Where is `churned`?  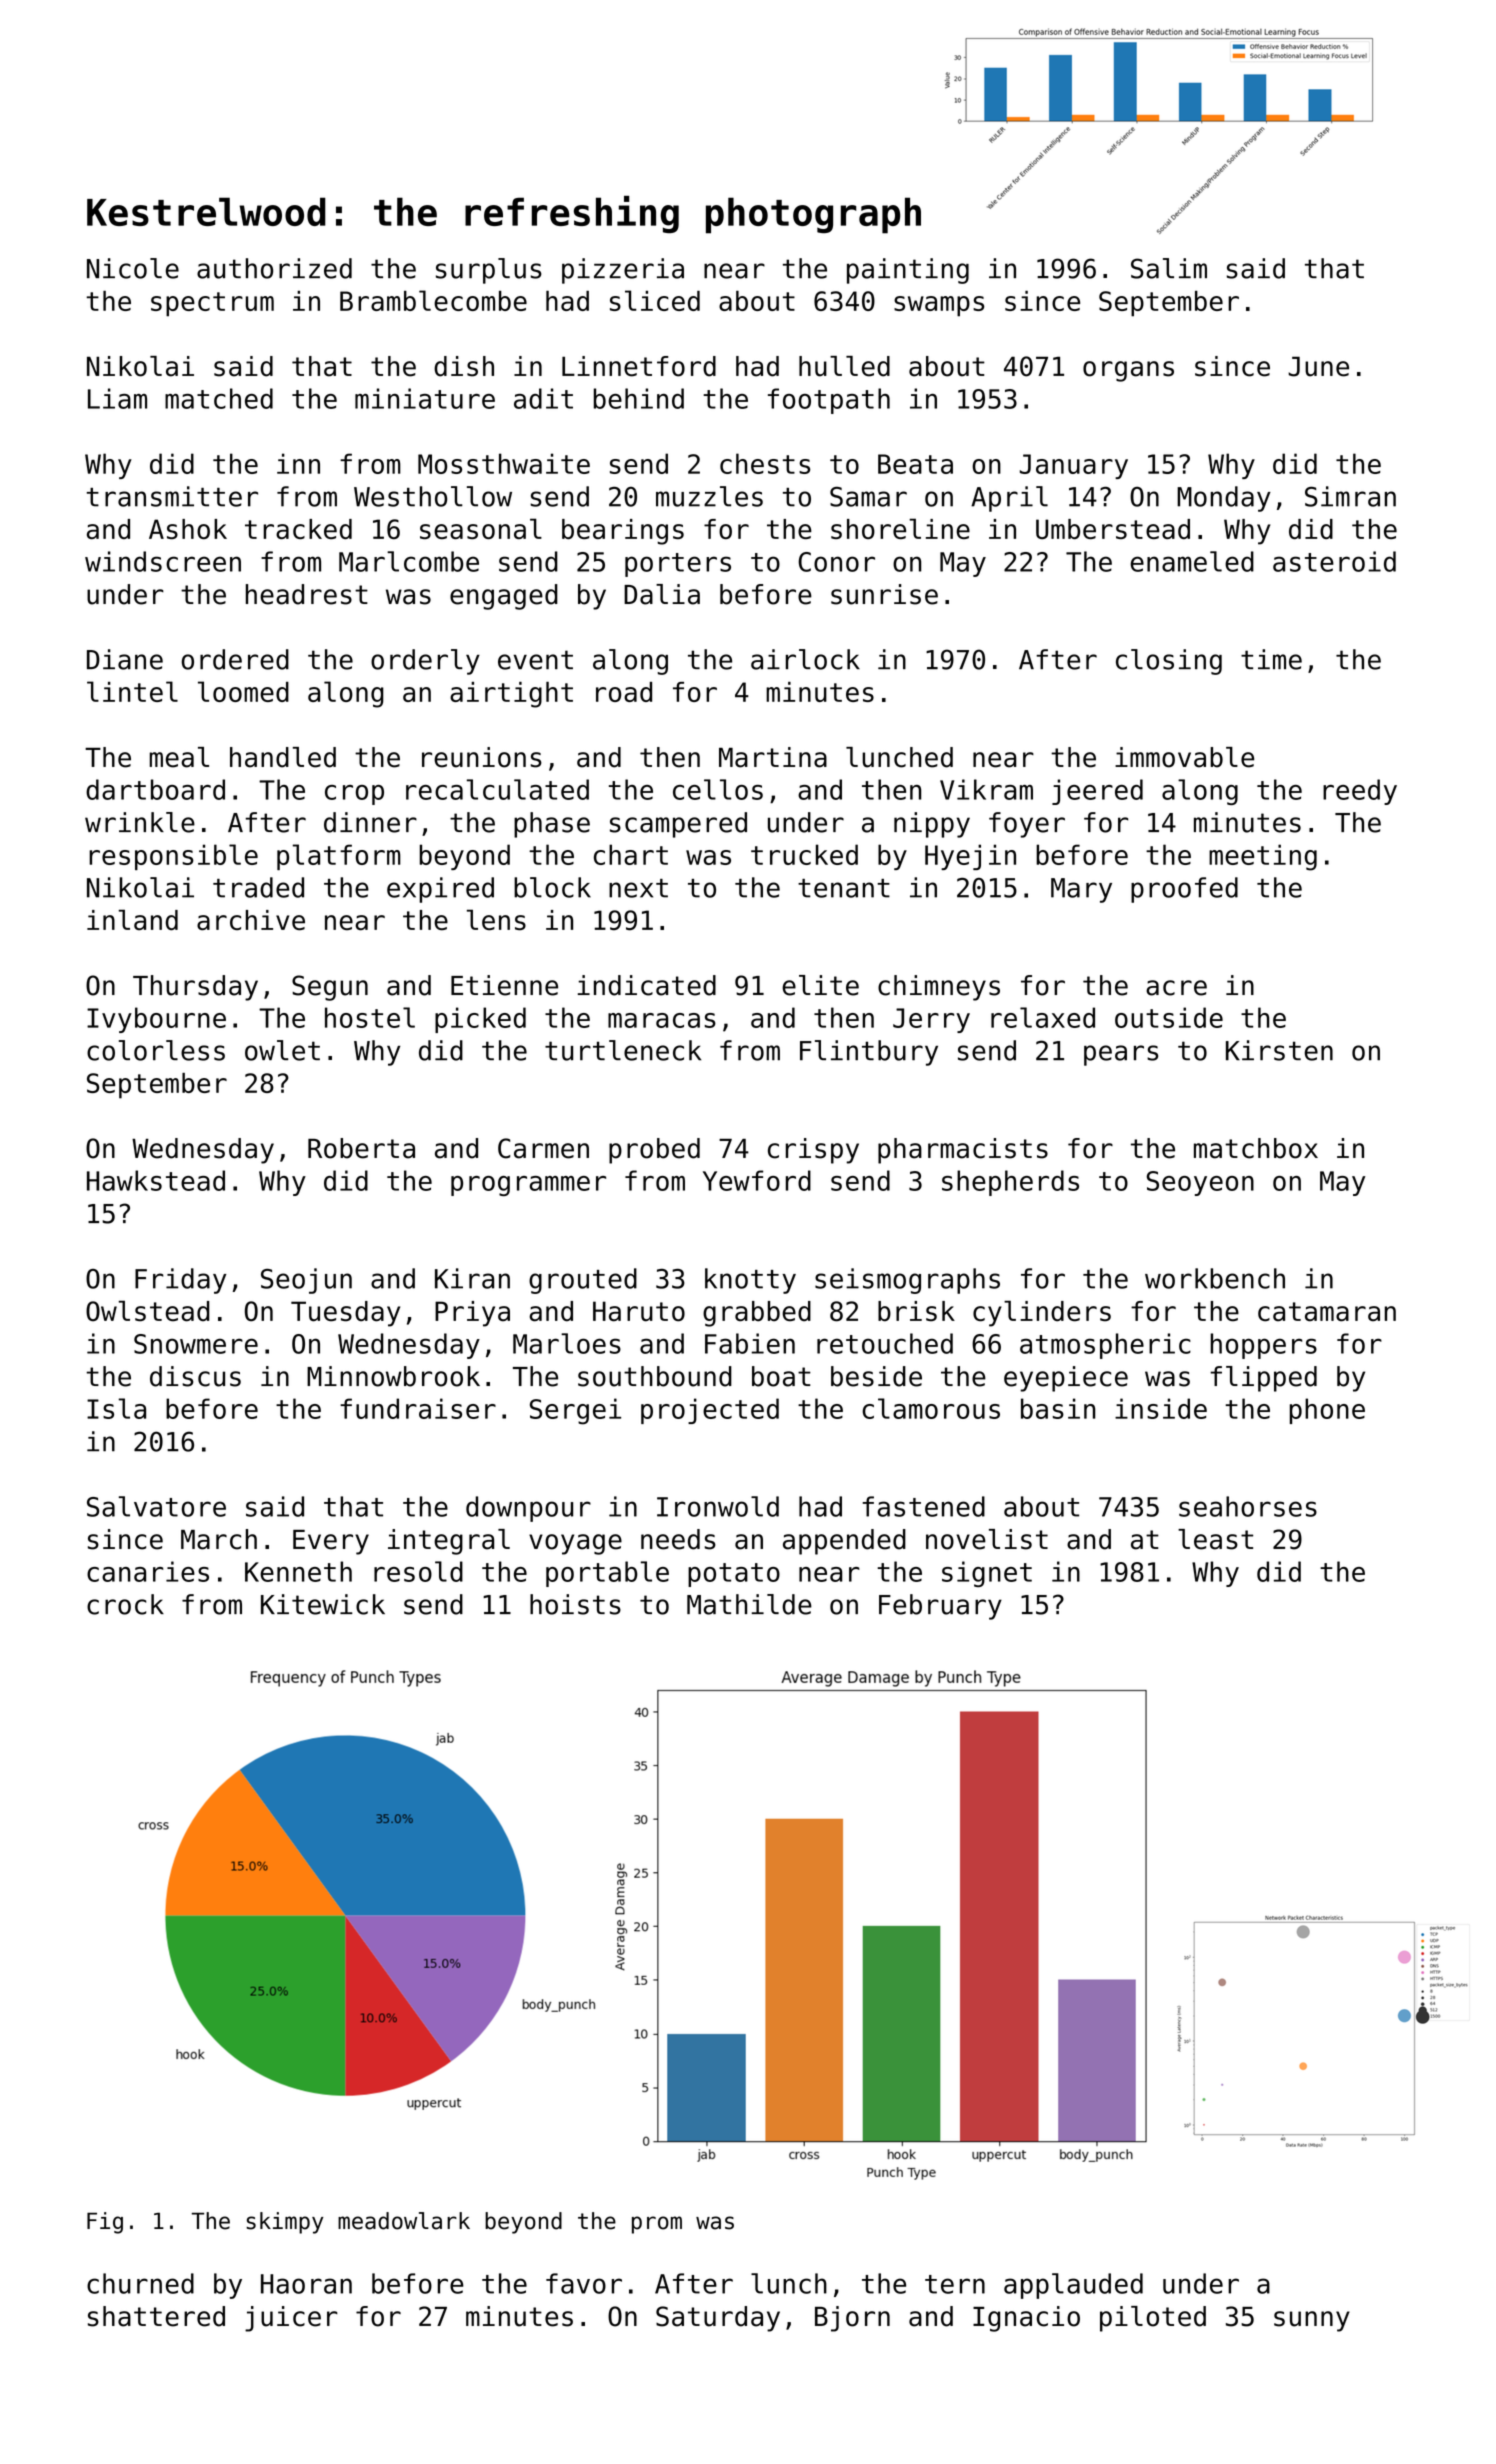
churned is located at coordinates (140, 2283).
